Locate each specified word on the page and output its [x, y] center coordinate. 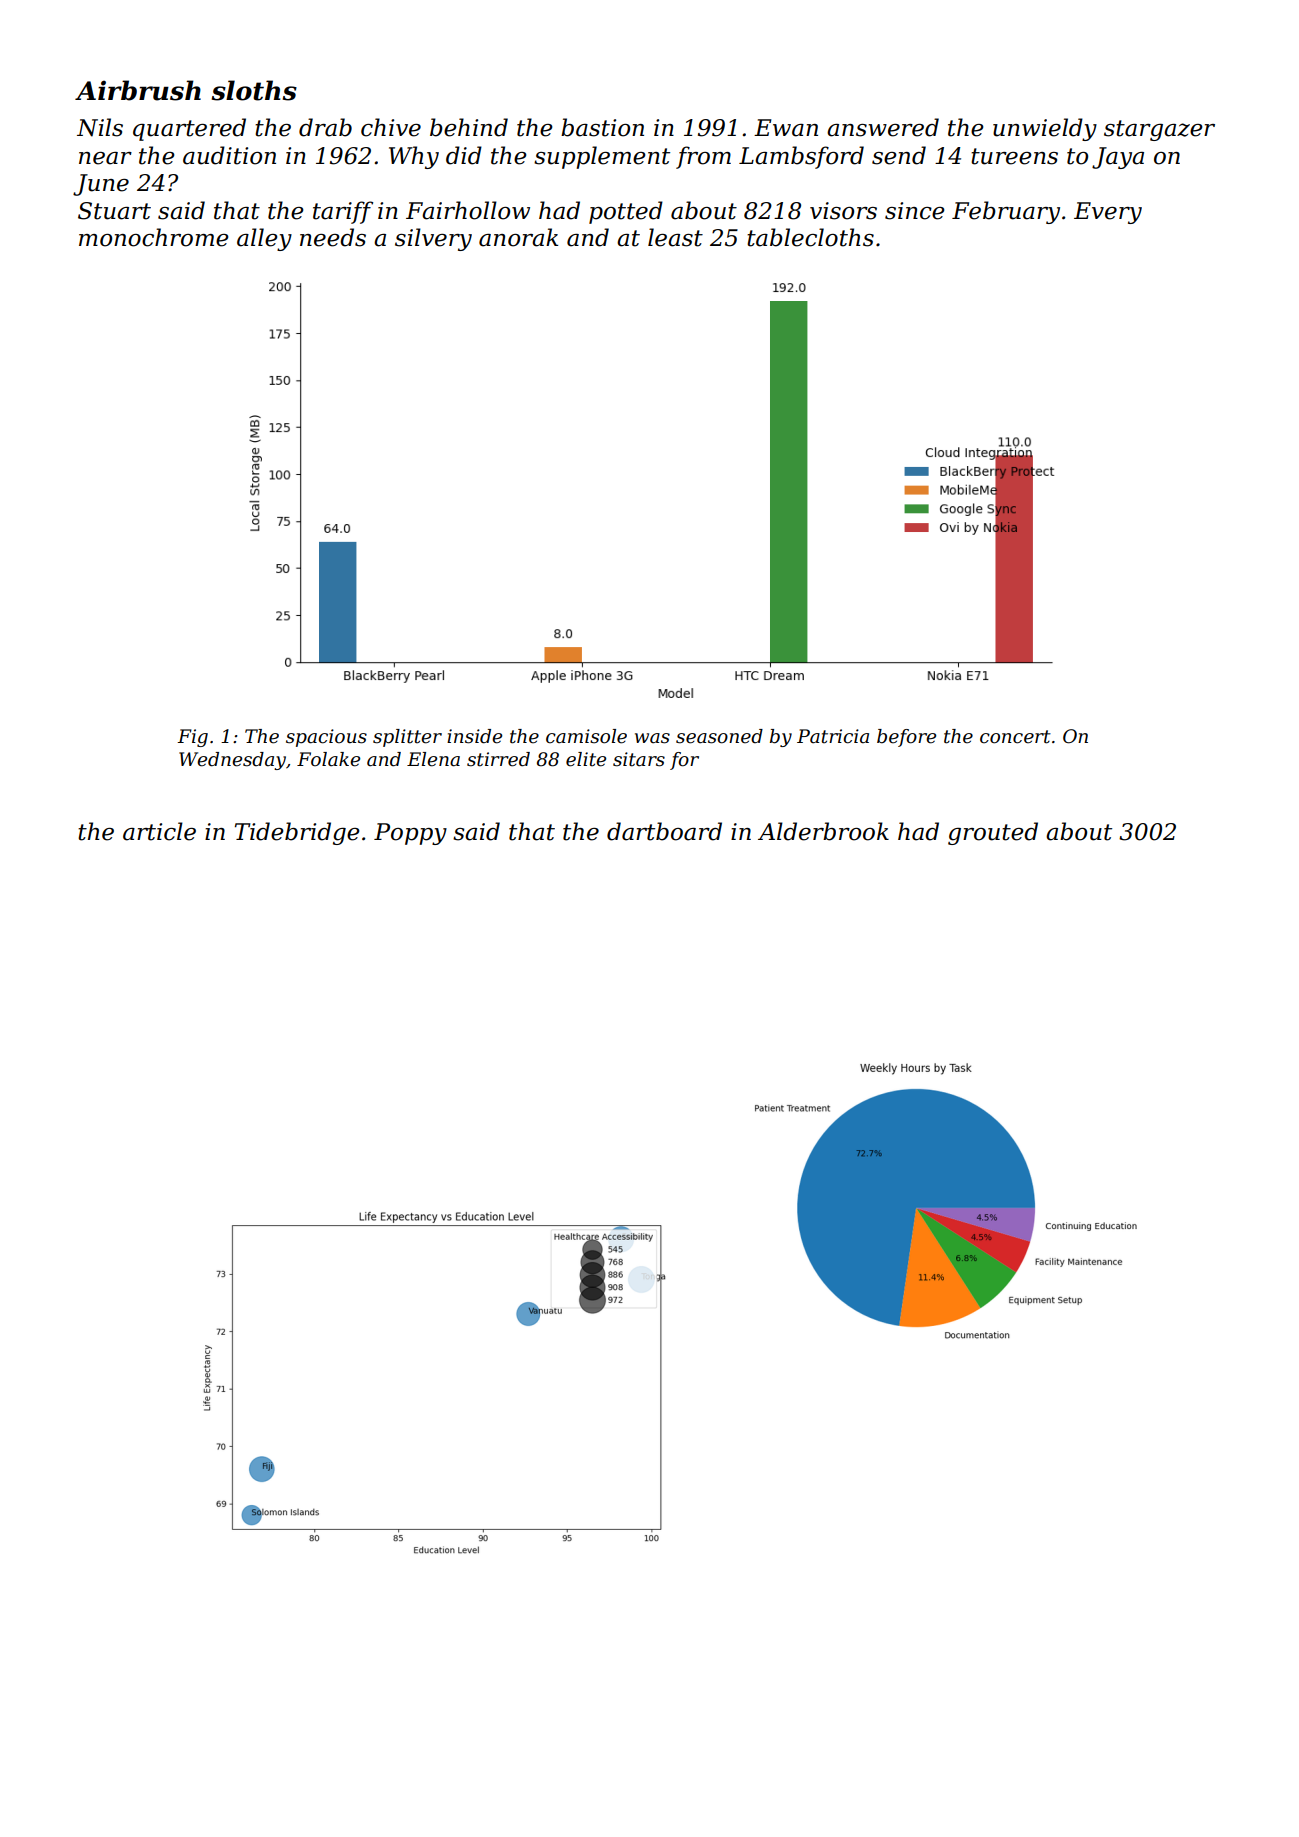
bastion [602, 127]
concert [1015, 737]
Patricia [833, 736]
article [159, 831]
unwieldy [1045, 129]
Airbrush [138, 90]
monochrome [153, 237]
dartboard [664, 831]
